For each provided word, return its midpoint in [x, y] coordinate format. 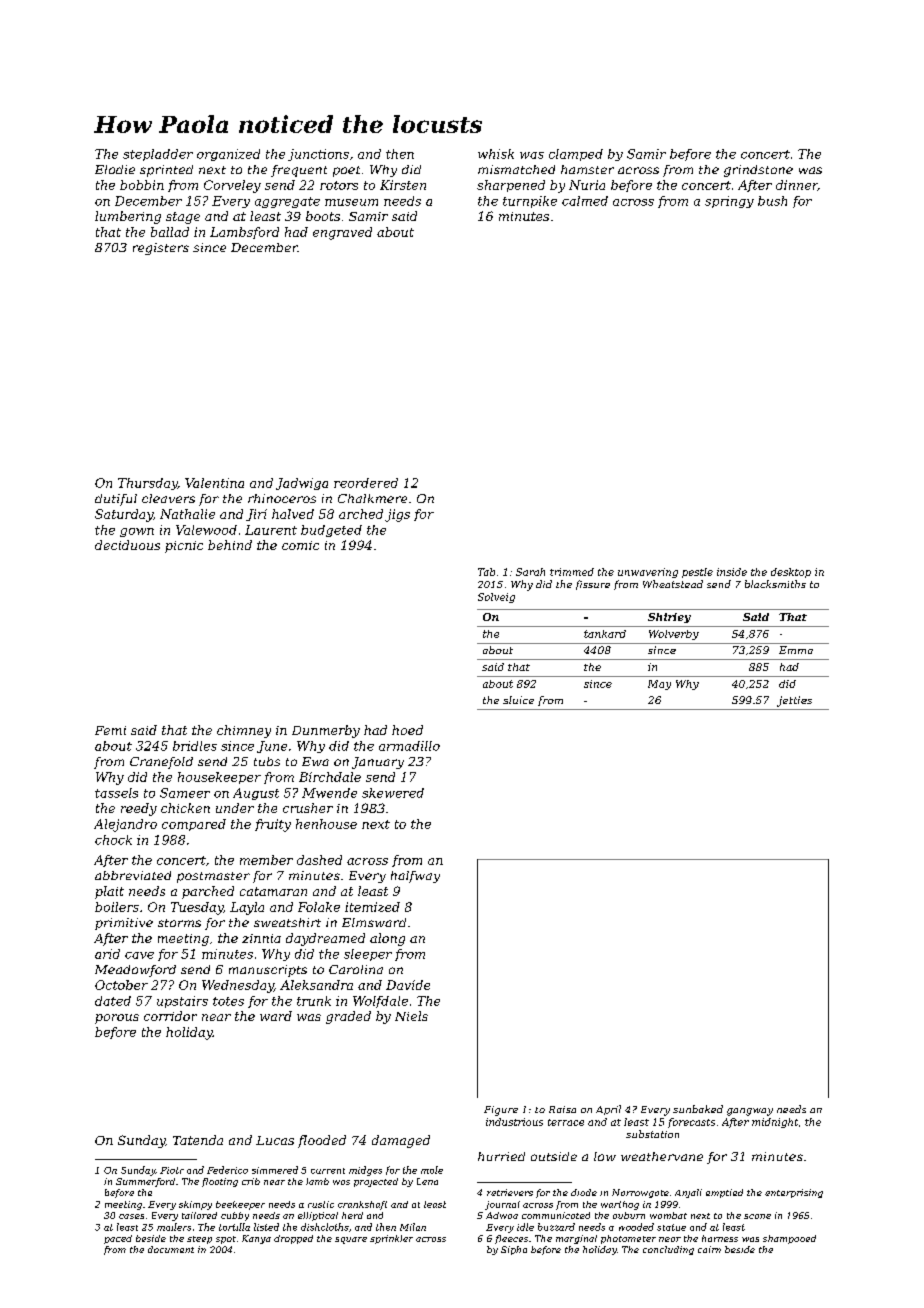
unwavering [648, 573]
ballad [170, 232]
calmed [585, 201]
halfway [415, 877]
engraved [342, 233]
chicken [185, 808]
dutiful [116, 500]
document [171, 1249]
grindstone [758, 171]
